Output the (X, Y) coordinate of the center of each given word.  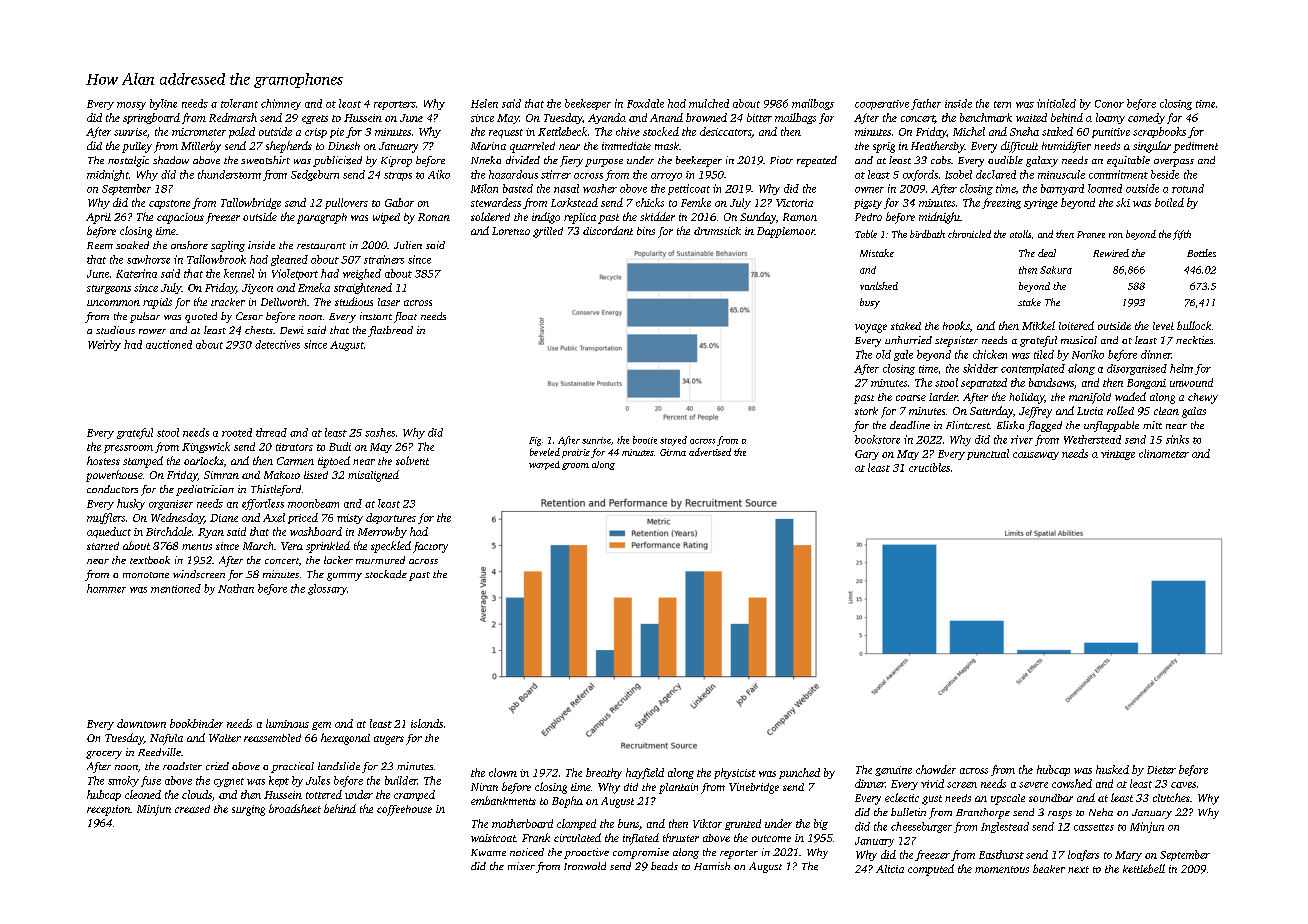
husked (1112, 769)
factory (430, 547)
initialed (1056, 103)
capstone (169, 204)
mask (667, 146)
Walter (225, 738)
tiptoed (334, 462)
